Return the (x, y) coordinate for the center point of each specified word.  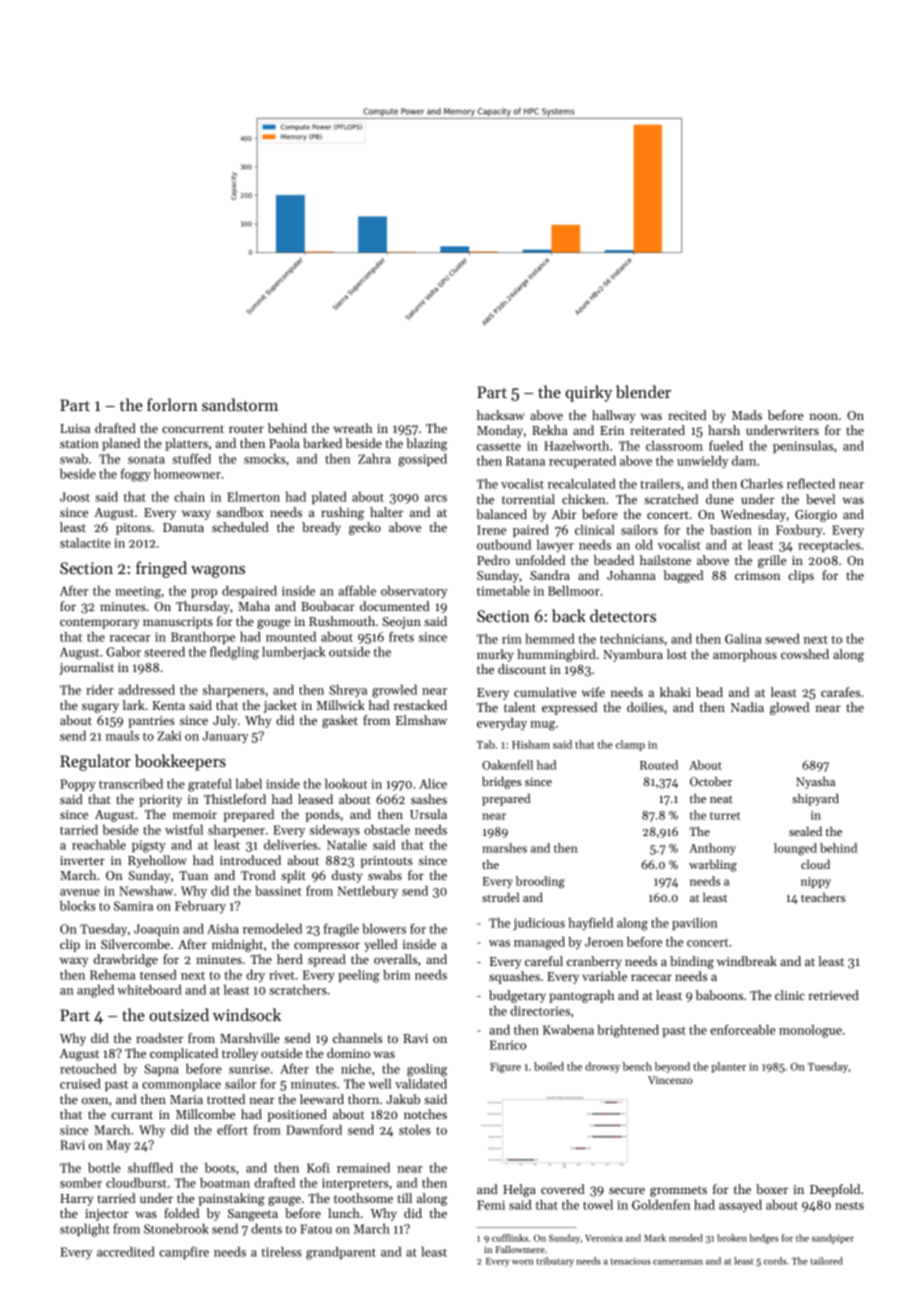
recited (687, 415)
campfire (184, 1252)
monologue (810, 1031)
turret (725, 816)
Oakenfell (507, 765)
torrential (528, 499)
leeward (322, 1099)
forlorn (172, 404)
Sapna (162, 1070)
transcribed (131, 784)
